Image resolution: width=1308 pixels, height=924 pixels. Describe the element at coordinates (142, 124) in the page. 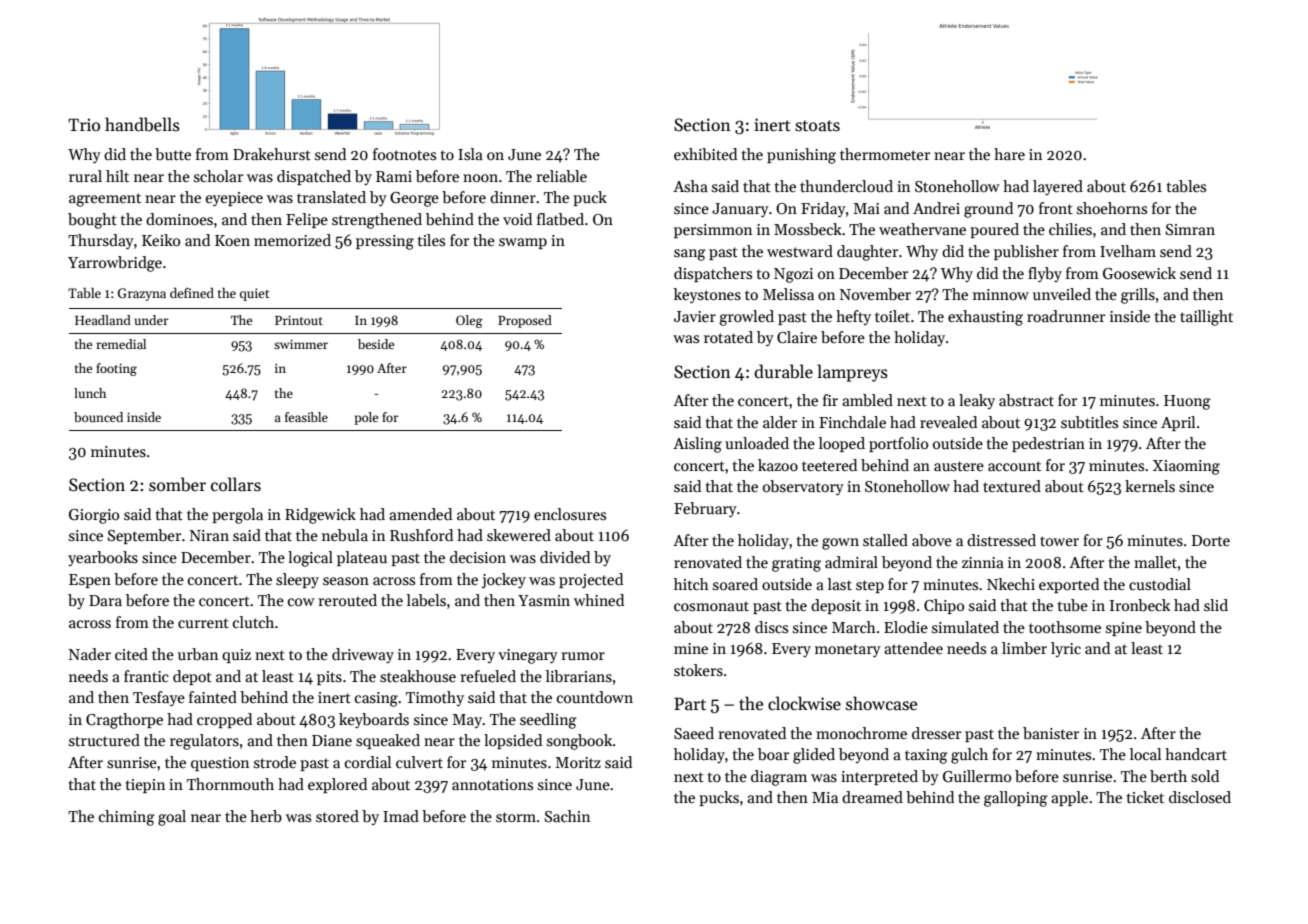

I see `handbells` at that location.
